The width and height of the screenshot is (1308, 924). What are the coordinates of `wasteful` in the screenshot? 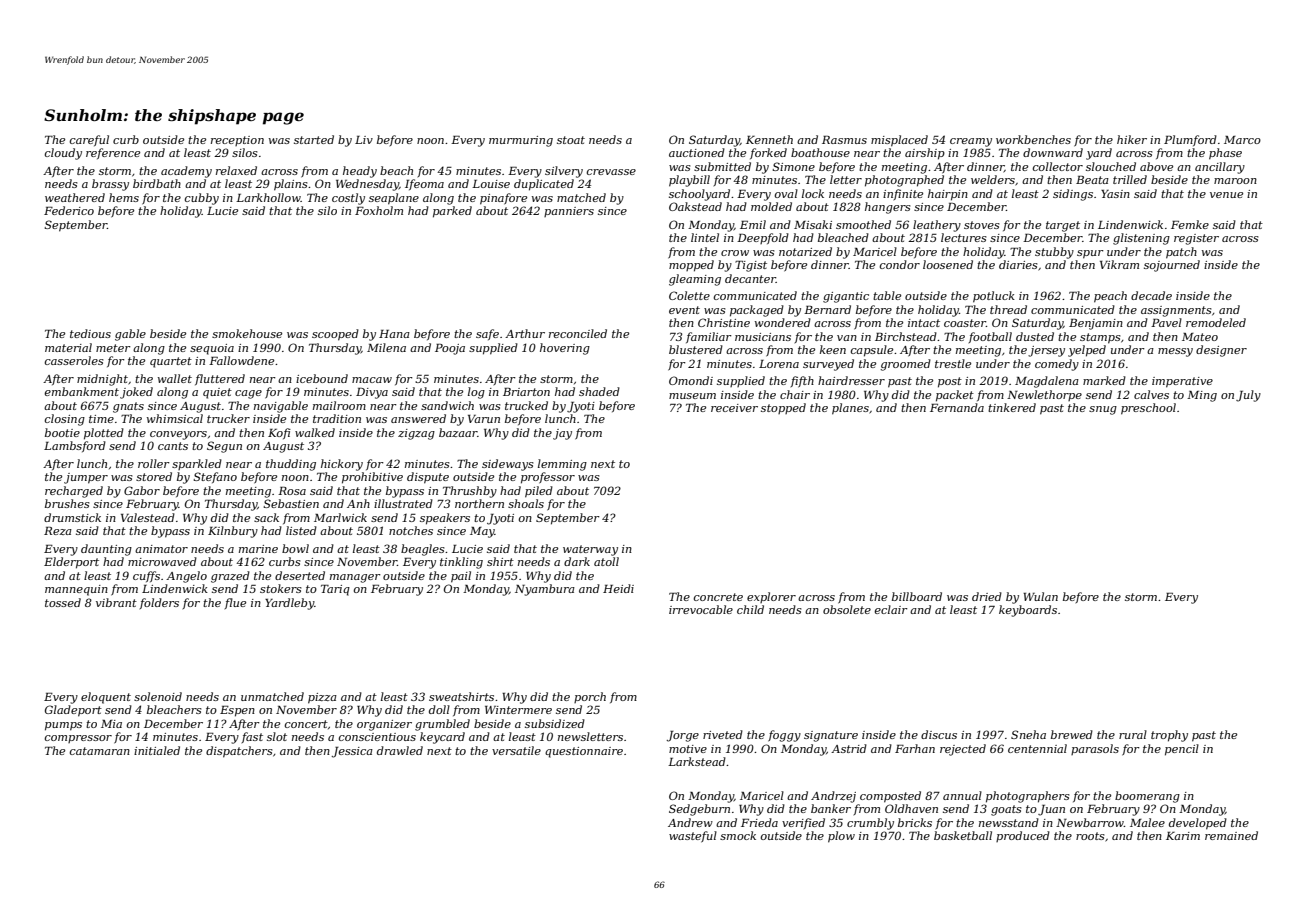 It's located at (693, 837).
